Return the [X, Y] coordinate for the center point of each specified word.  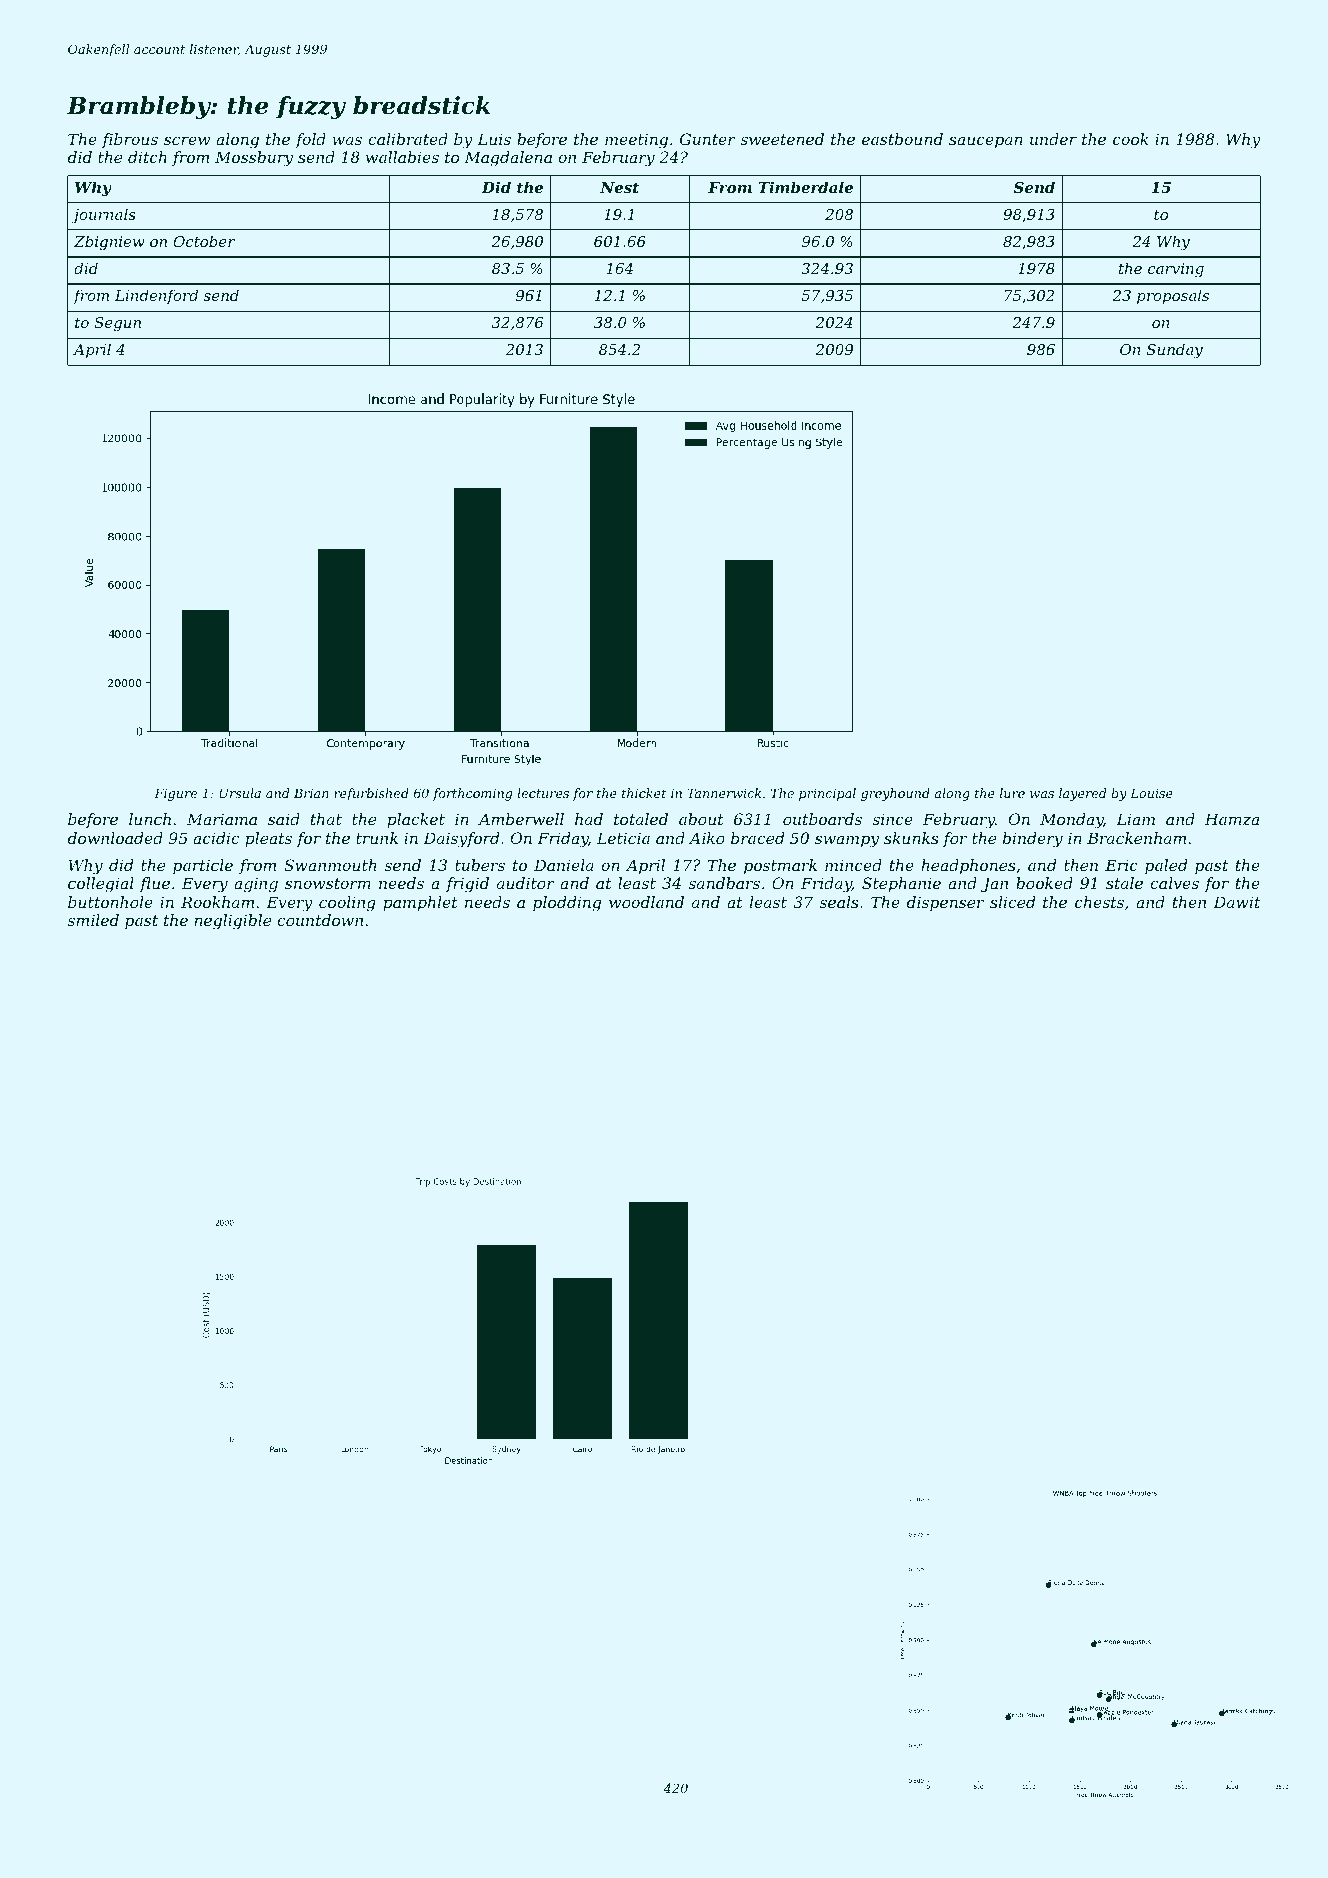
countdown [320, 920]
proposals [1173, 296]
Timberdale [805, 187]
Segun [117, 324]
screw [187, 140]
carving [1176, 270]
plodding [567, 904]
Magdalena [508, 159]
